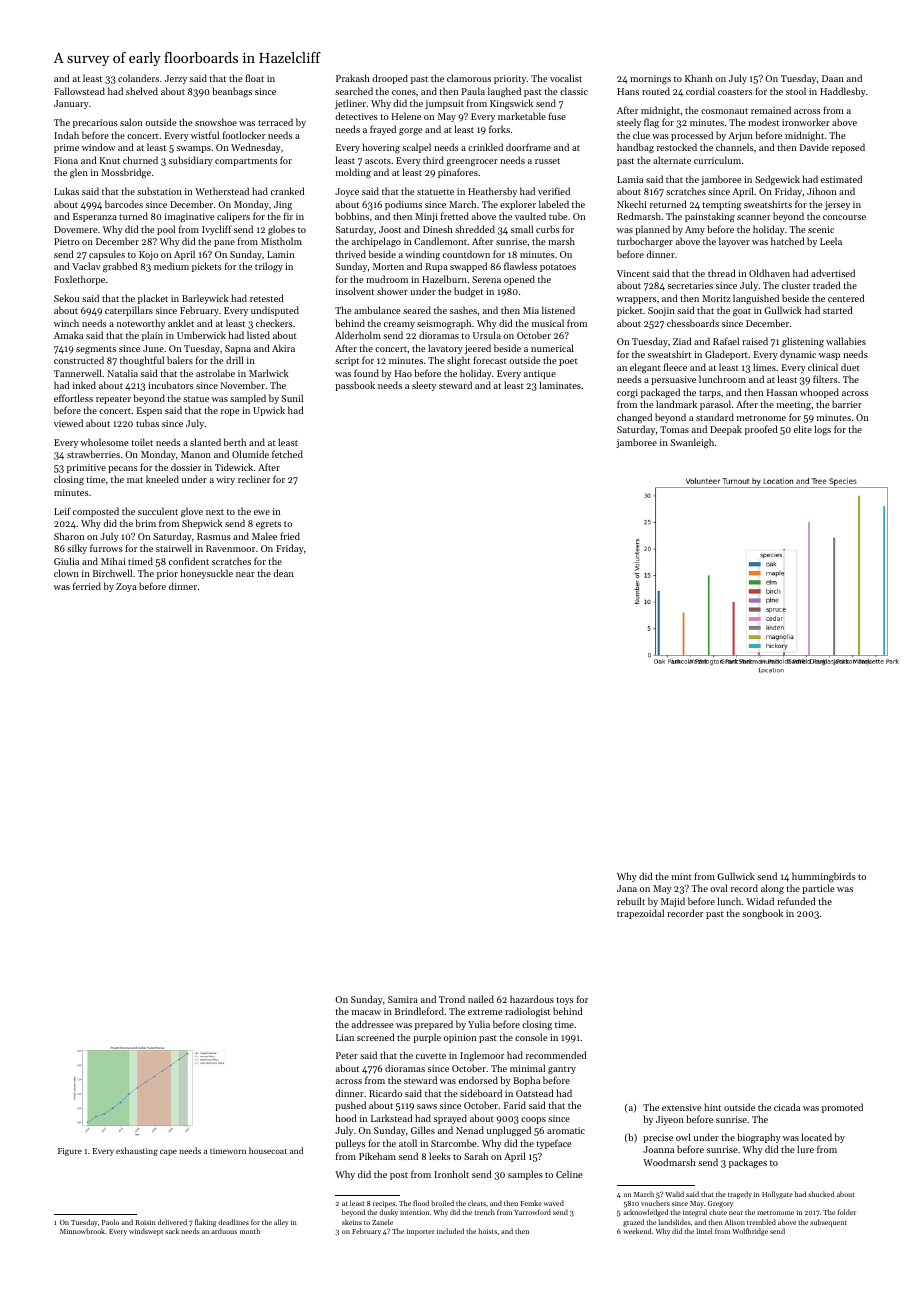 This screenshot has height=1308, width=924. I want to click on songbook, so click(762, 914).
